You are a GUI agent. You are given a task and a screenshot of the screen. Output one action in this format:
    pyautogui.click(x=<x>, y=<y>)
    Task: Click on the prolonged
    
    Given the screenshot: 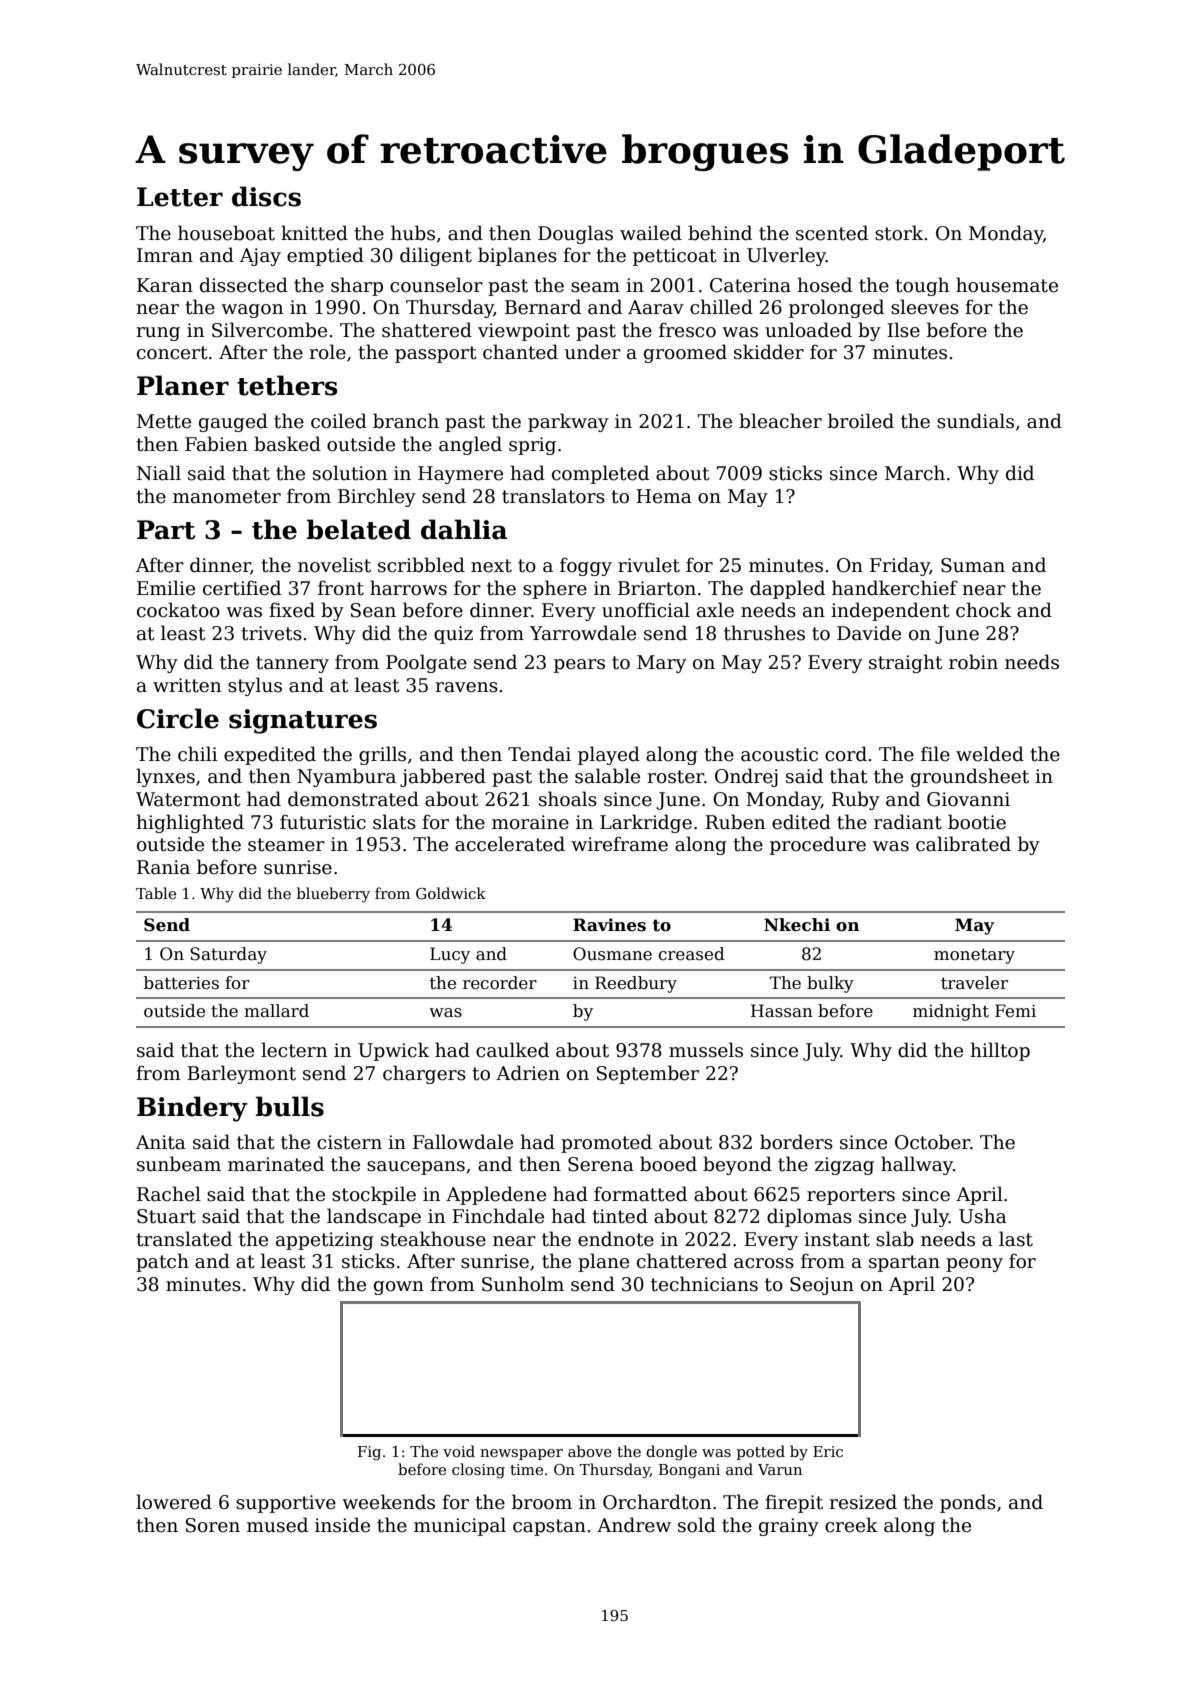 What is the action you would take?
    pyautogui.click(x=836, y=308)
